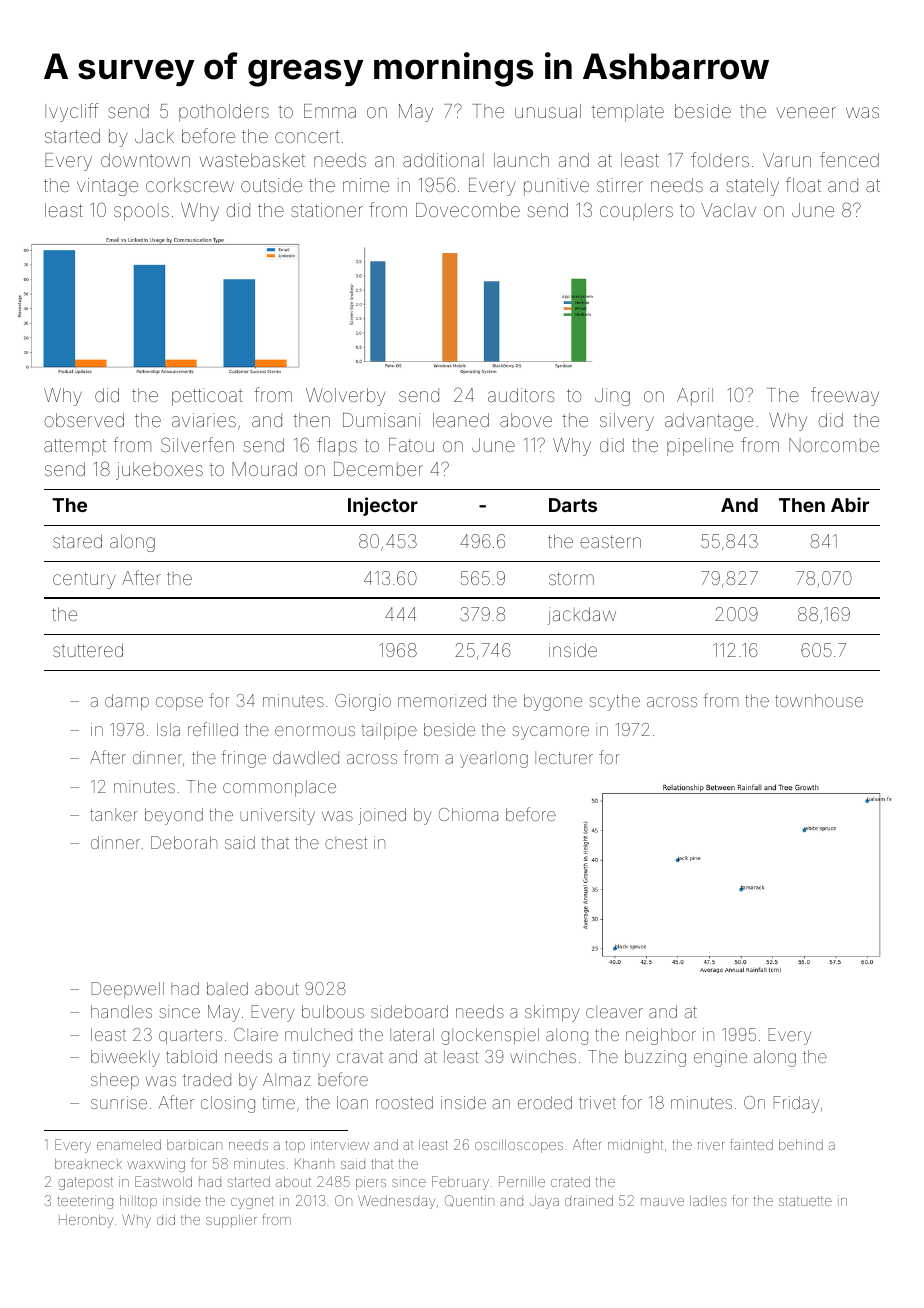  I want to click on Deepwell, so click(128, 990).
